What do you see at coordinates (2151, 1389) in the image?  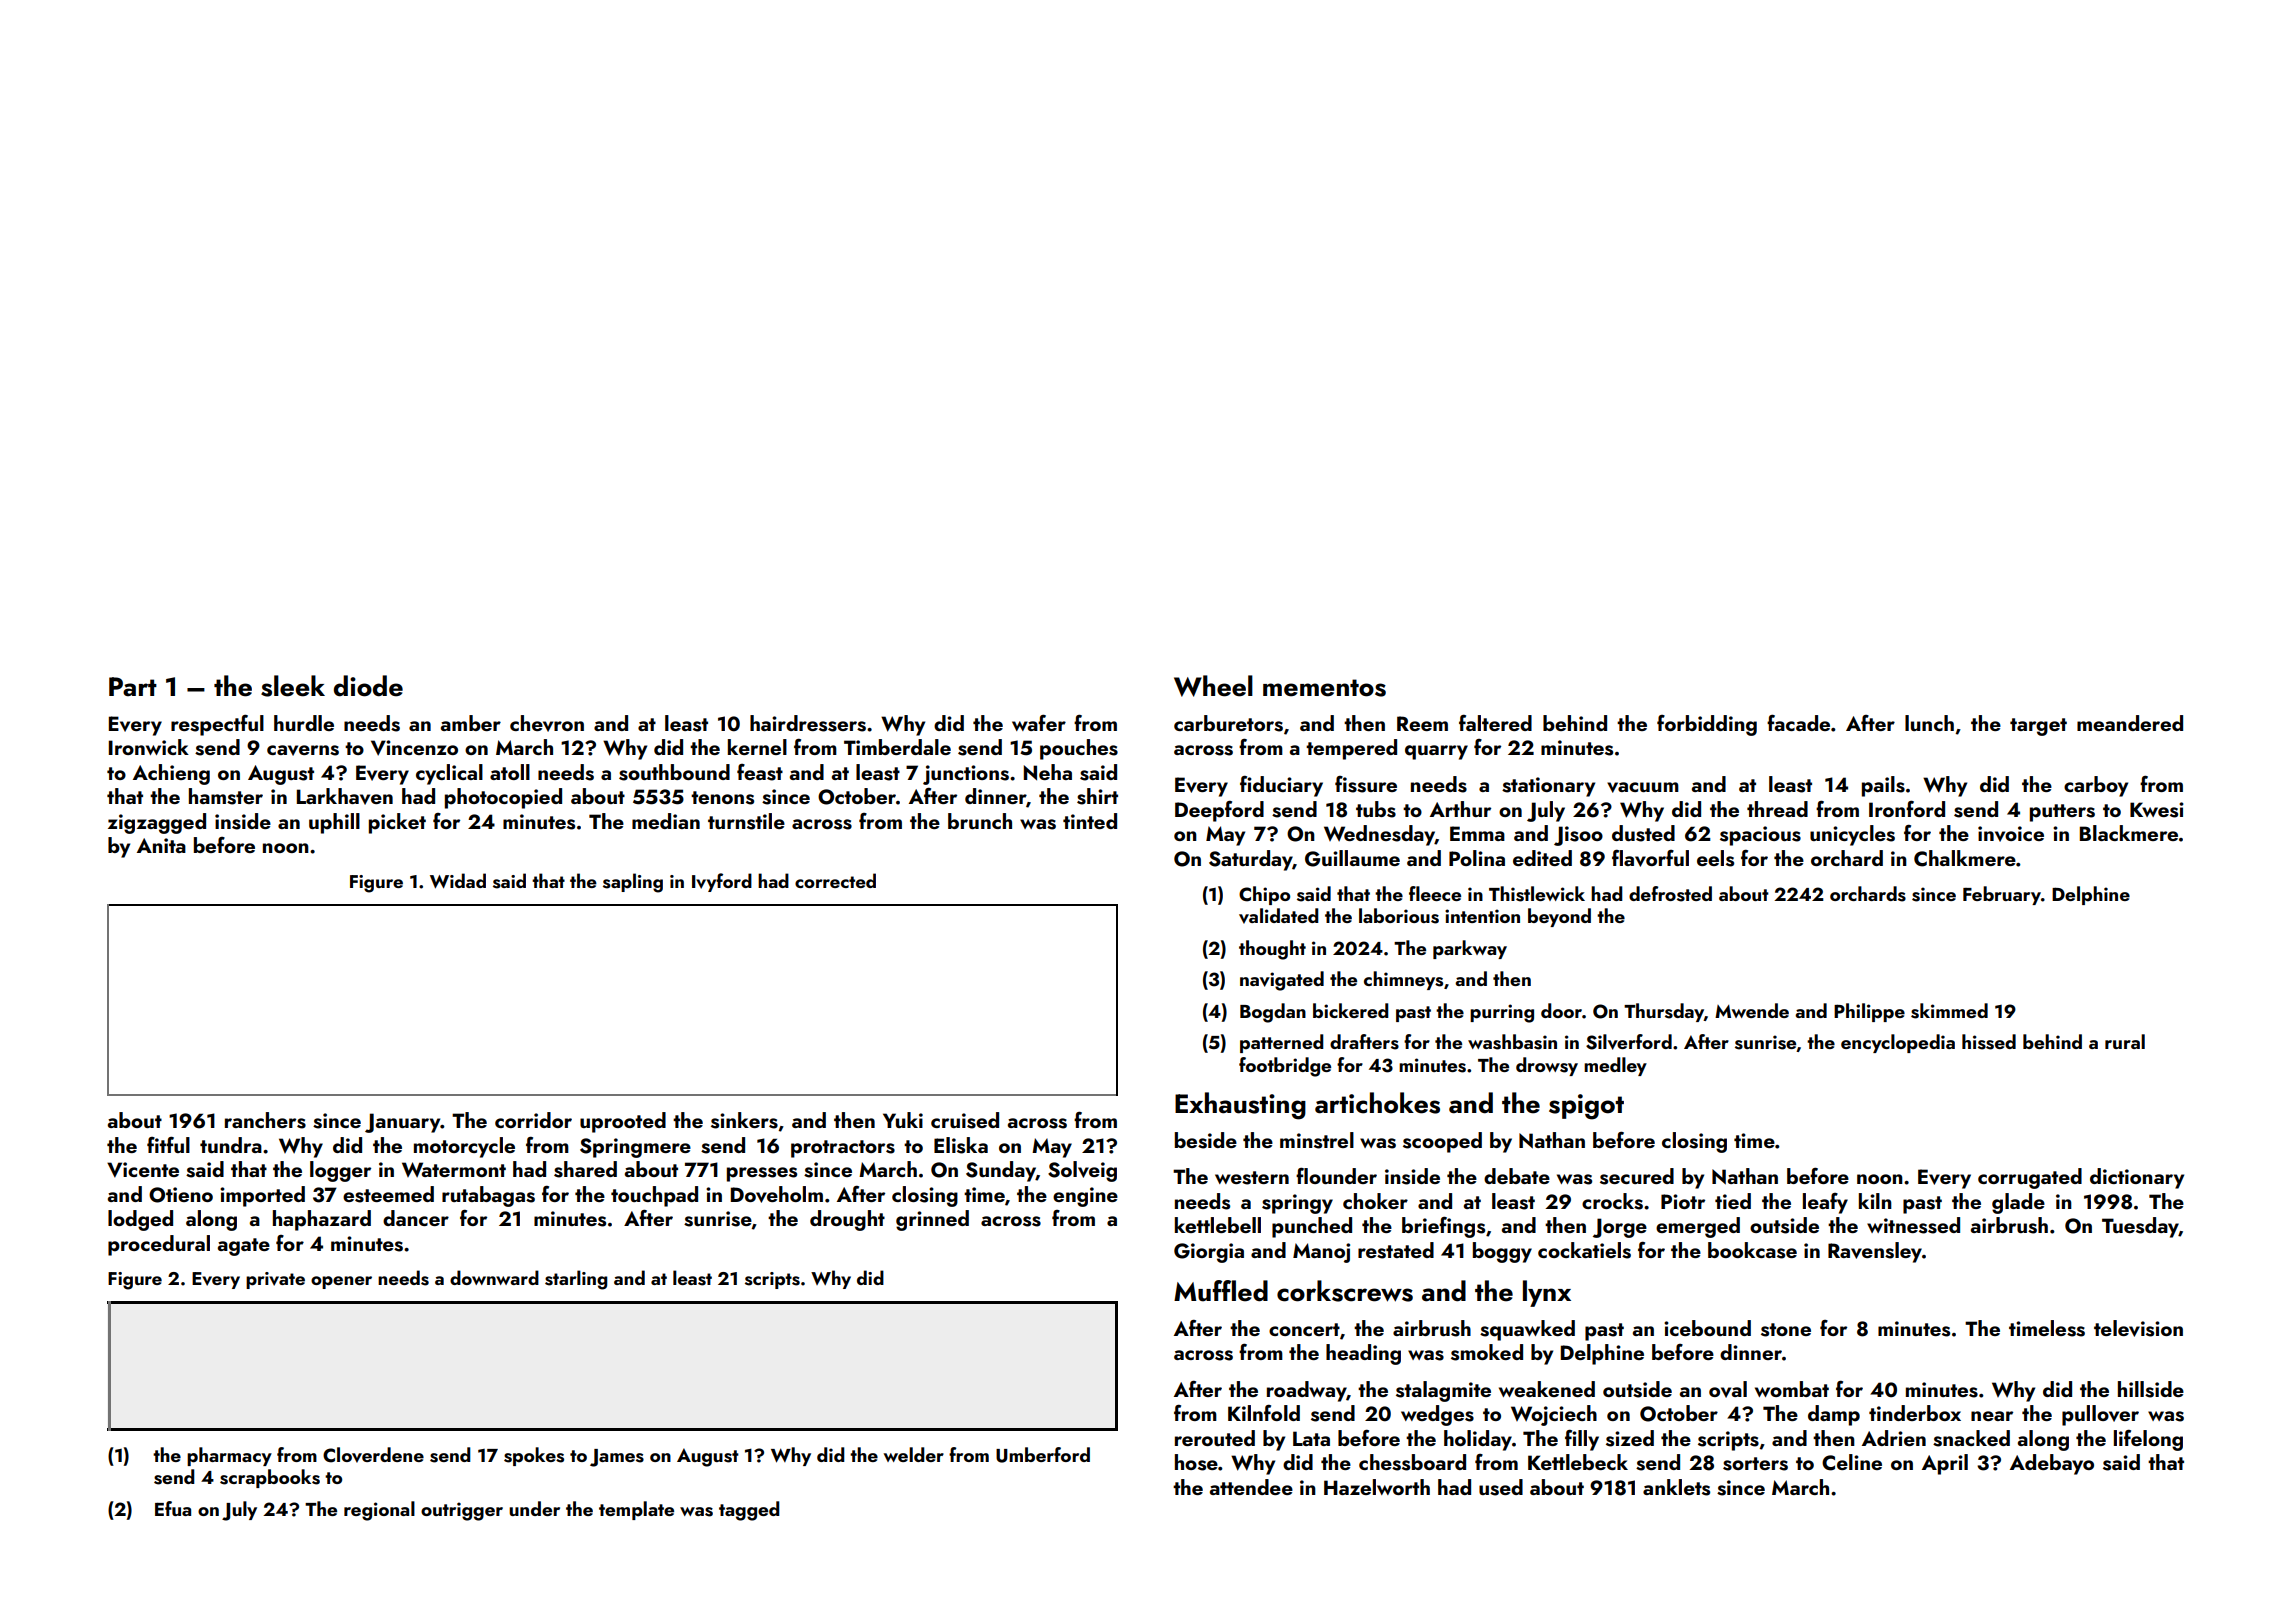 I see `hillside` at bounding box center [2151, 1389].
